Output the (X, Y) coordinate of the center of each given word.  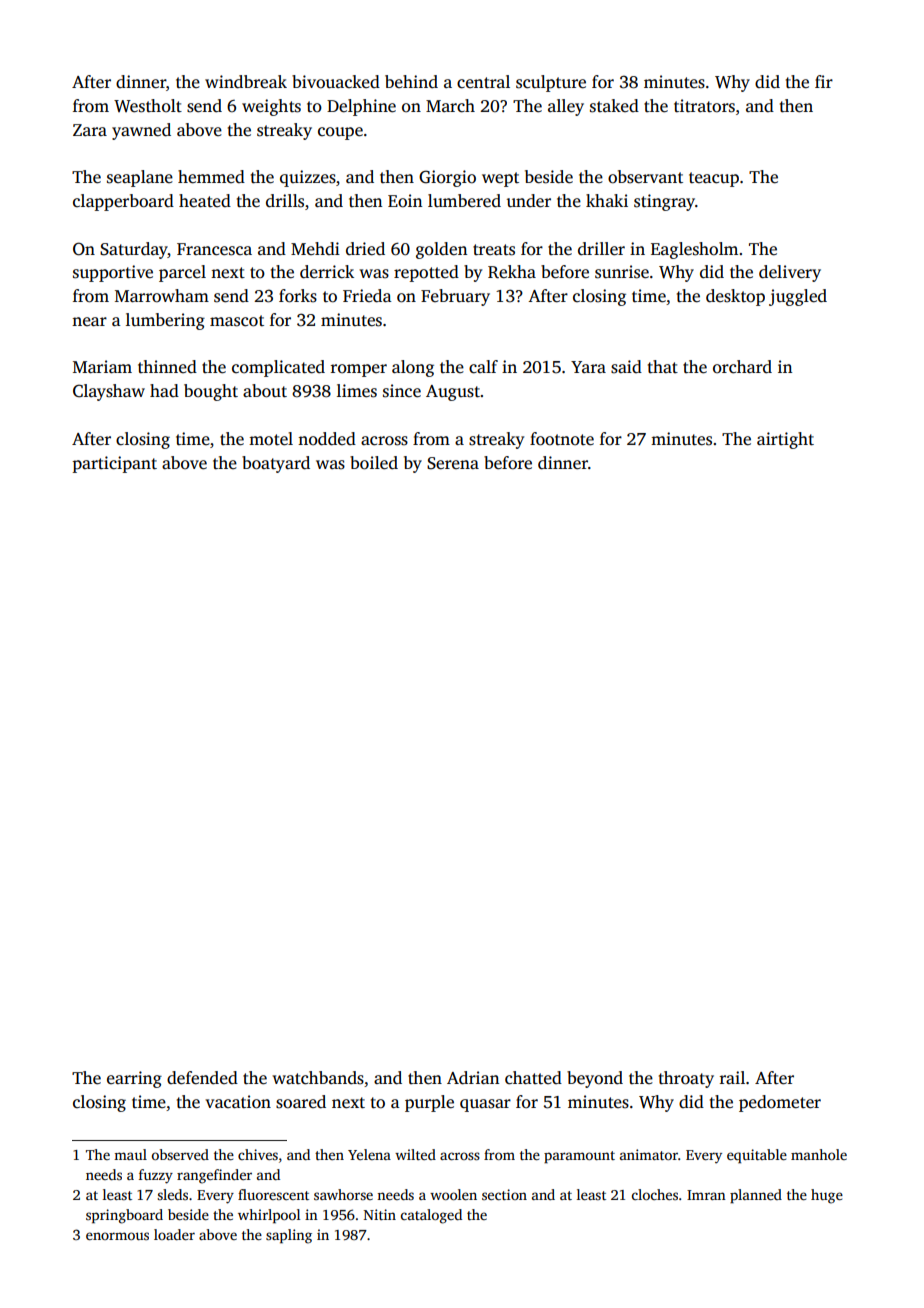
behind (411, 81)
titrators (704, 106)
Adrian (473, 1078)
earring (134, 1079)
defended (202, 1078)
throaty (686, 1079)
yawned (141, 131)
